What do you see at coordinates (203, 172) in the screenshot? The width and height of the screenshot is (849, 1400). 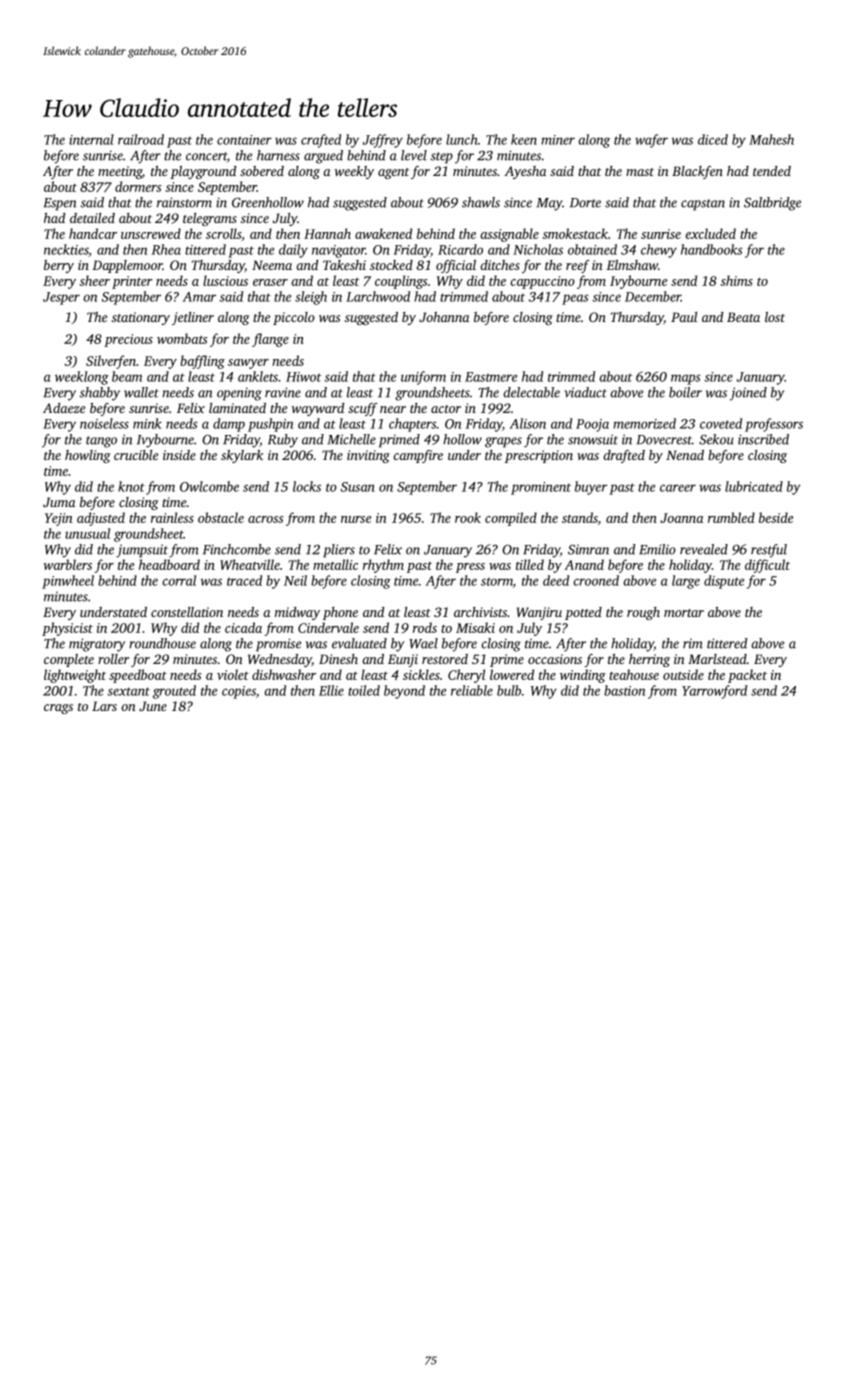 I see `playground` at bounding box center [203, 172].
